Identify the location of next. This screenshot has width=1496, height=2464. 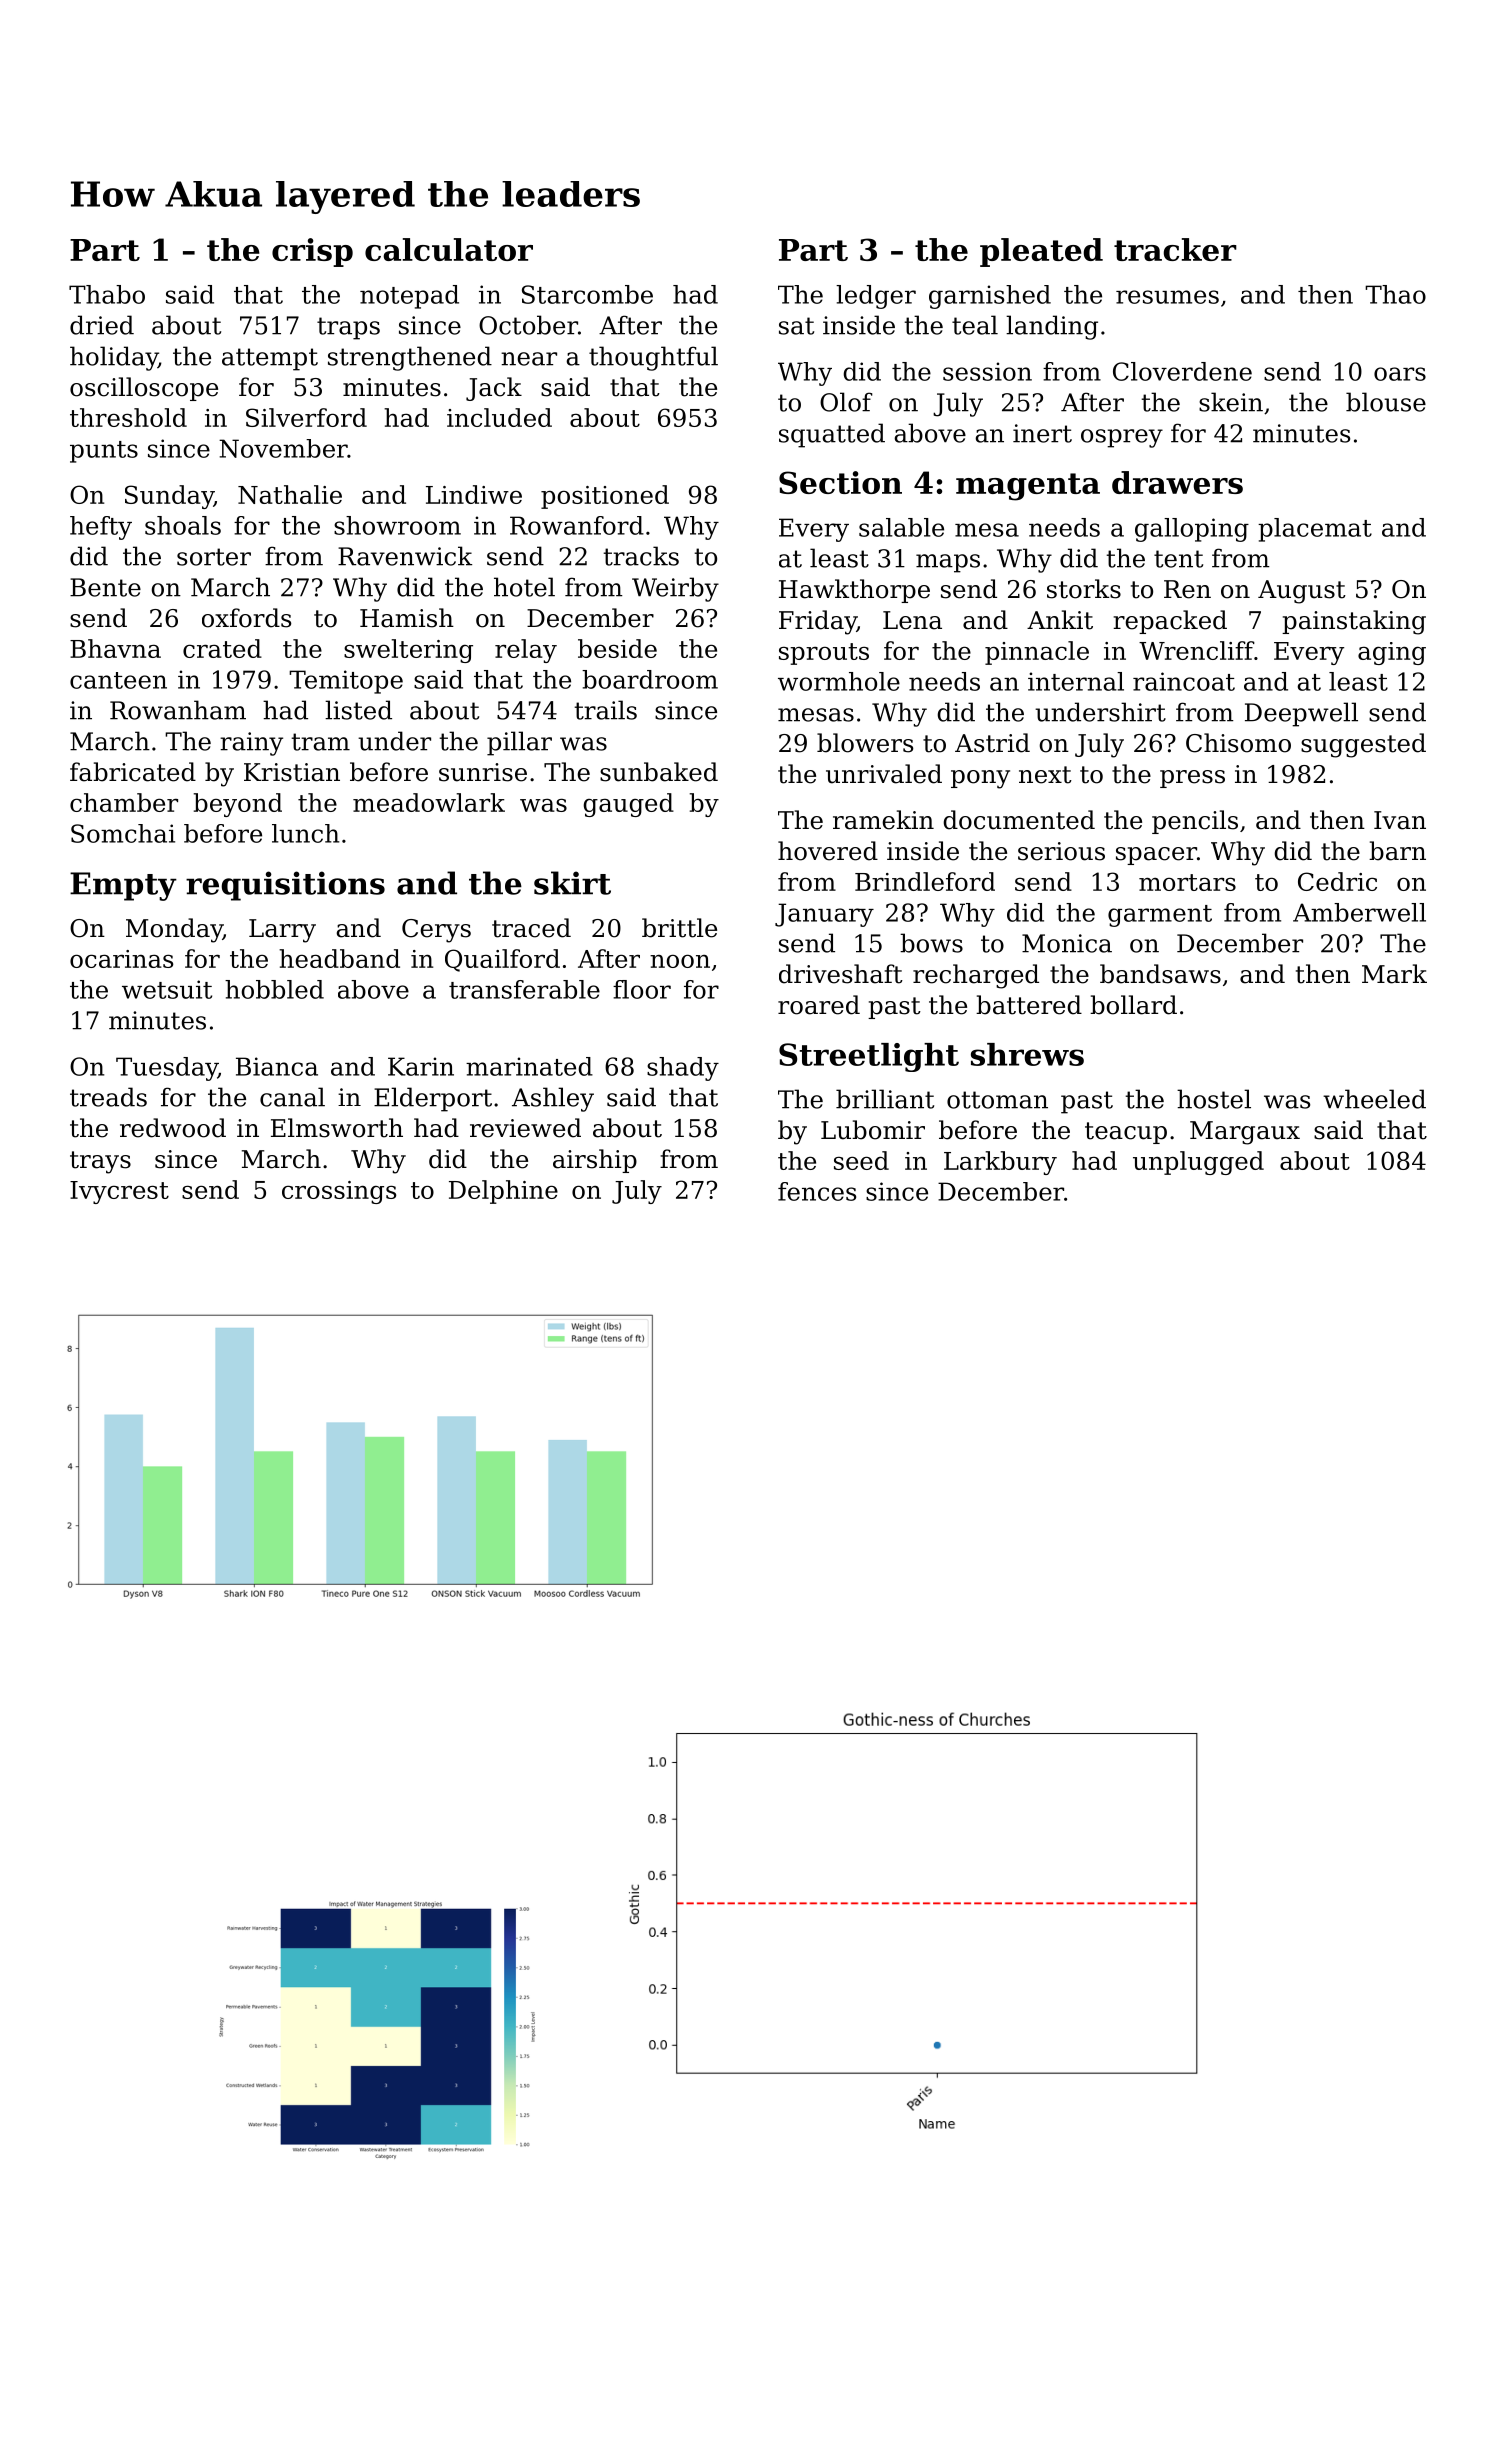
(1045, 775).
